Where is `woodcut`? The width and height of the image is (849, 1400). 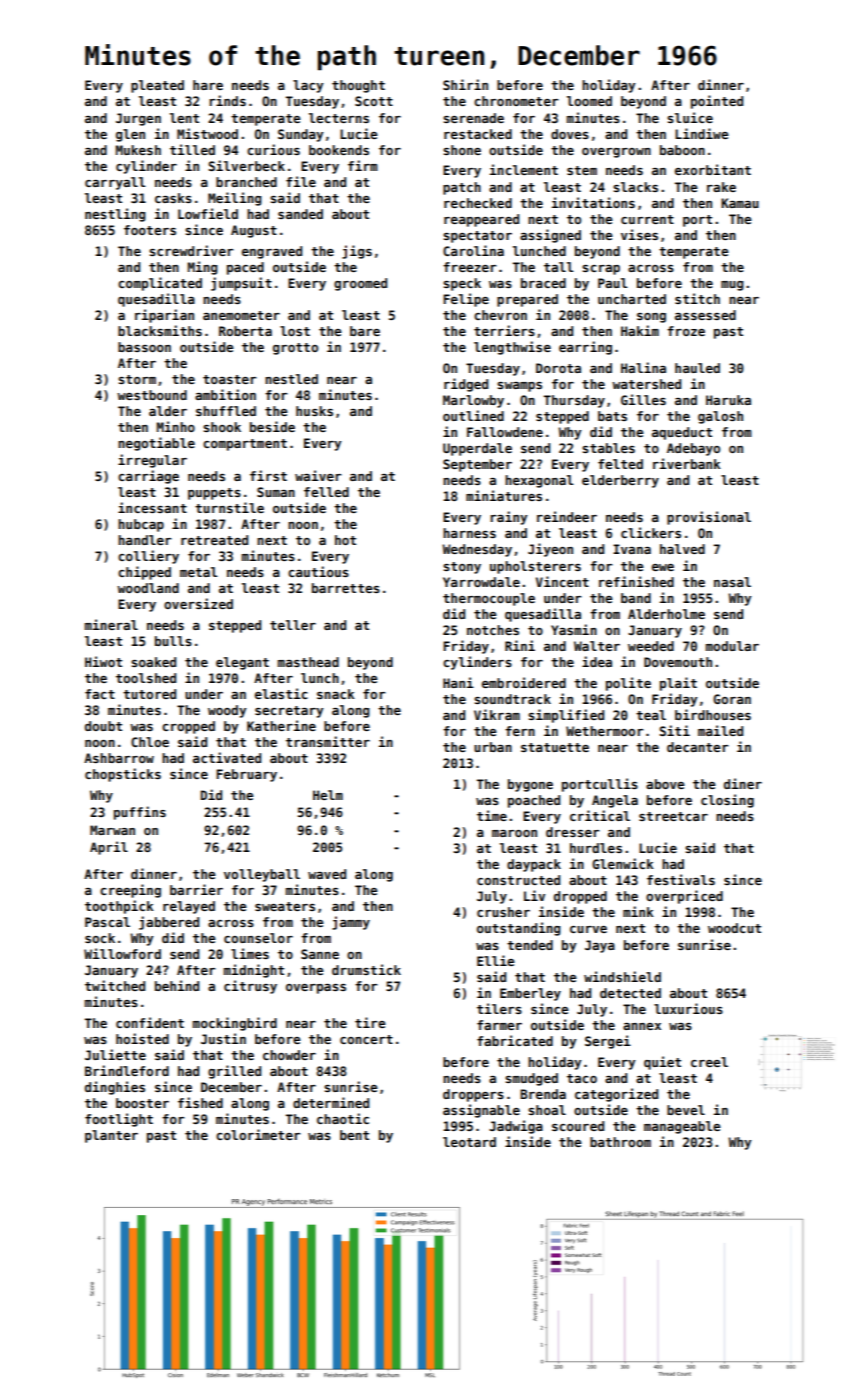 woodcut is located at coordinates (734, 928).
